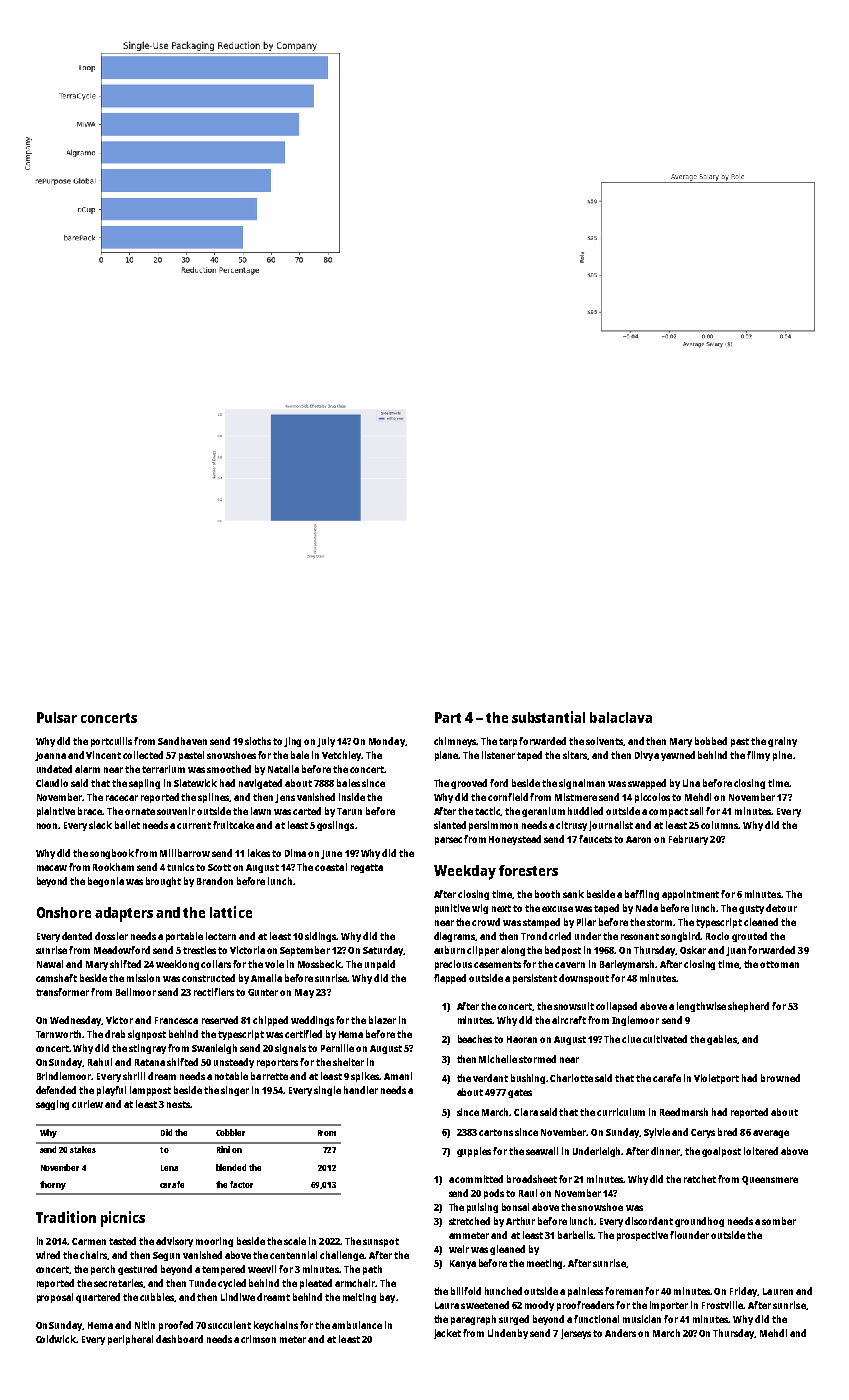  I want to click on portcullis, so click(111, 742).
